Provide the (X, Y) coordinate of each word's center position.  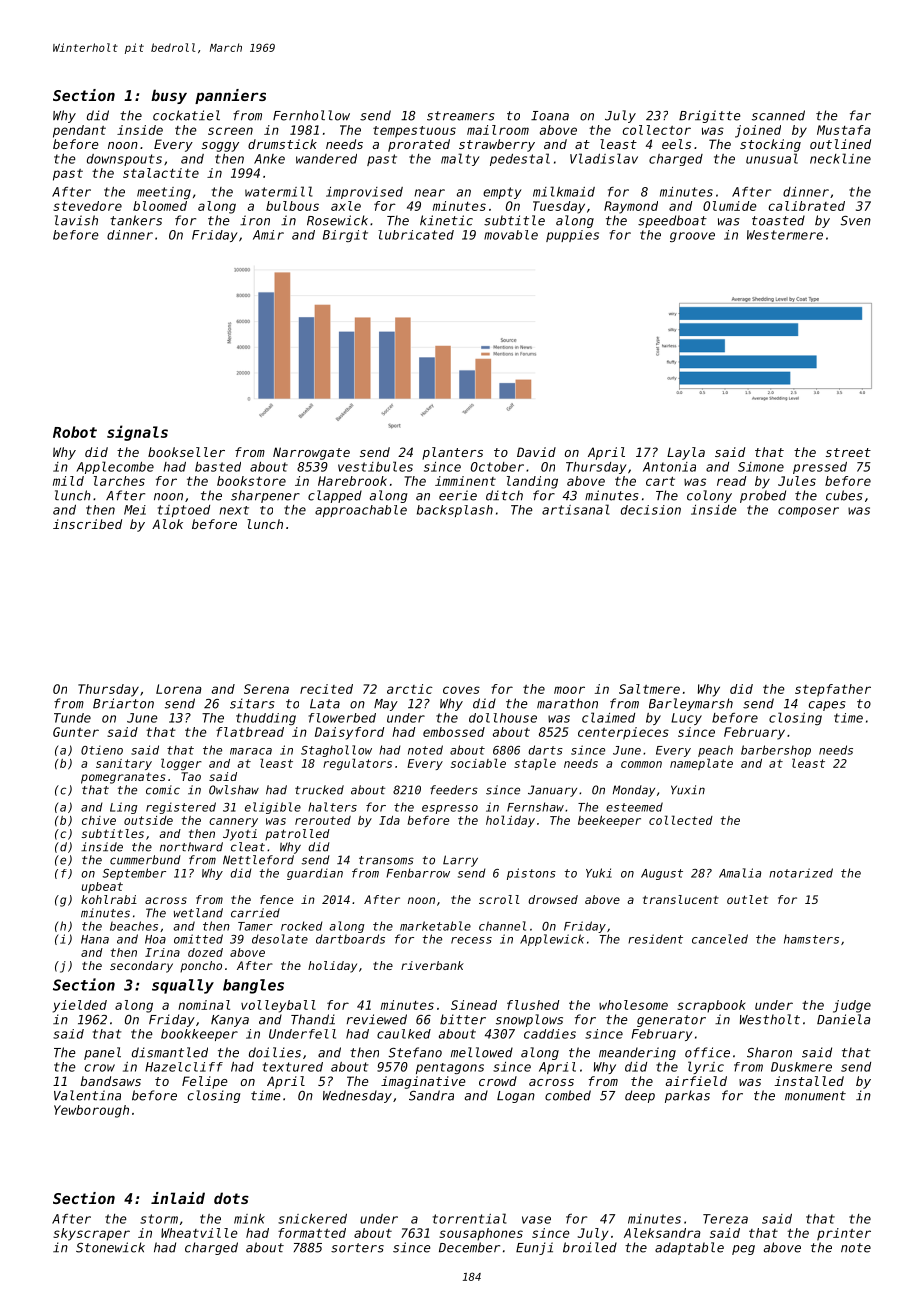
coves (461, 690)
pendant (79, 131)
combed (568, 1095)
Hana (95, 939)
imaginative (423, 1082)
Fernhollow (311, 115)
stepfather (833, 690)
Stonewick (110, 1247)
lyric (706, 1067)
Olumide (730, 206)
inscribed (87, 524)
